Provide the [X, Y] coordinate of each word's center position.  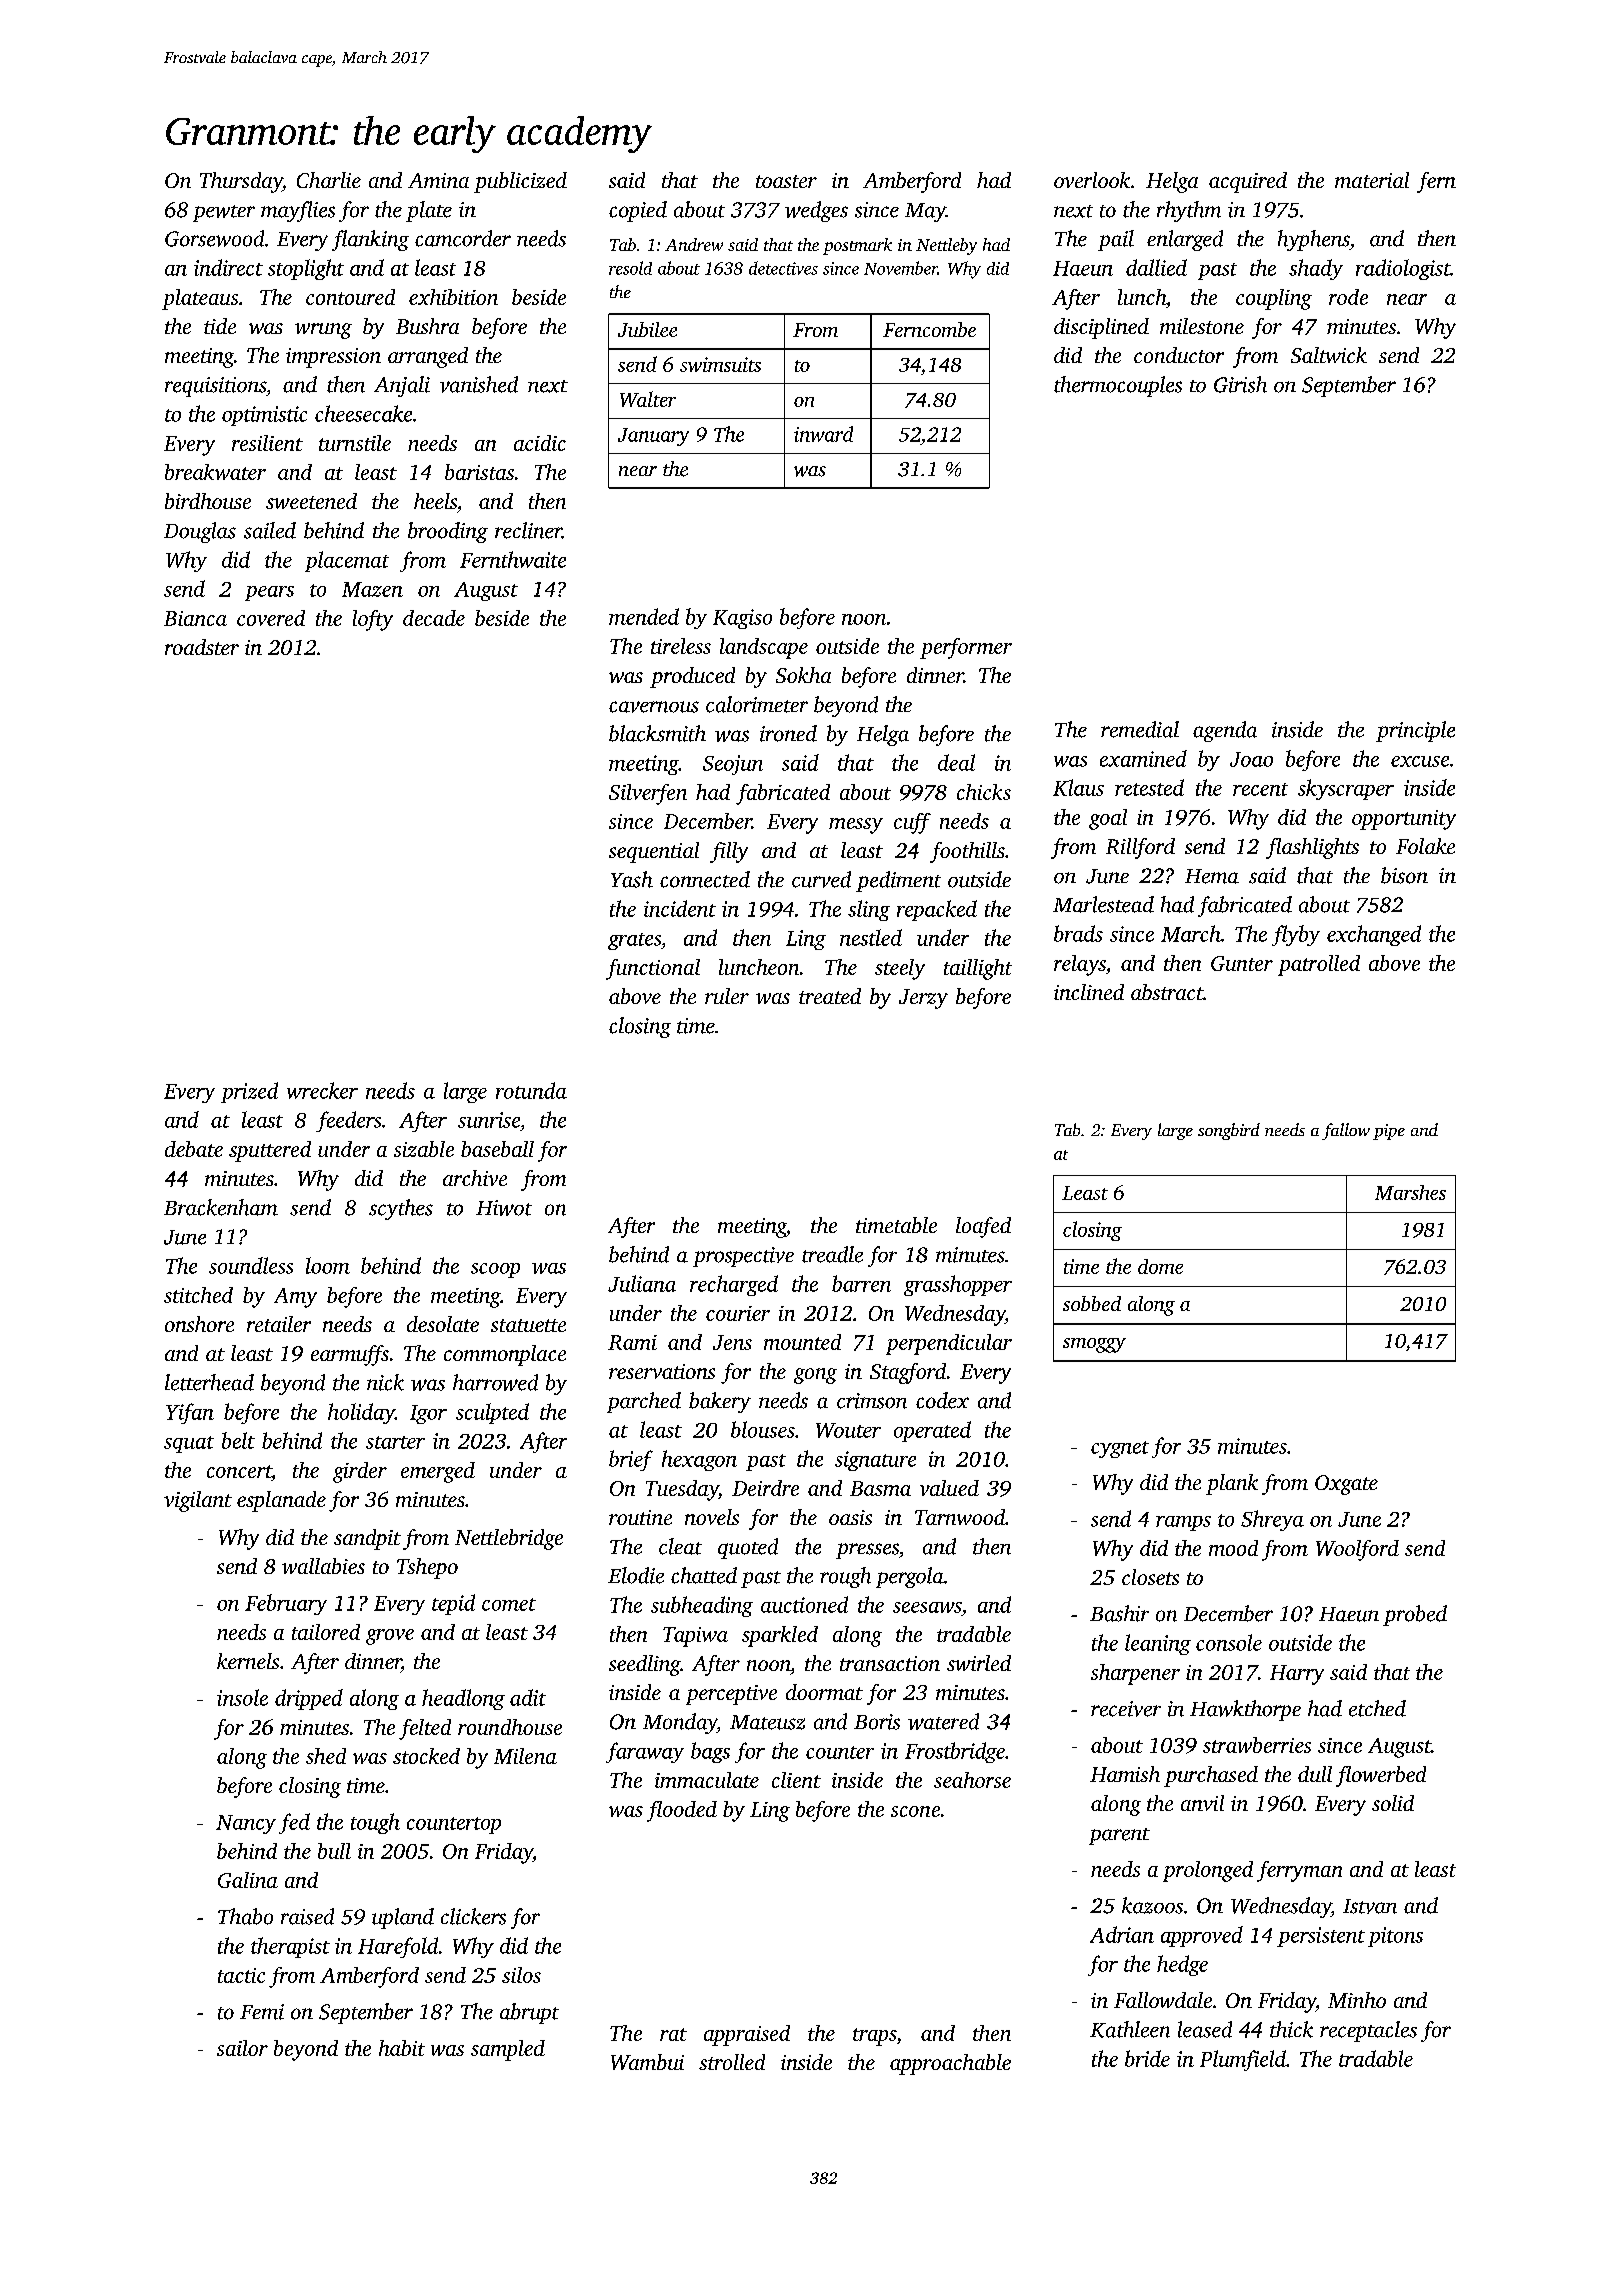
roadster [202, 647]
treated [830, 996]
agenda [1225, 731]
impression [333, 358]
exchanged [1374, 935]
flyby [1296, 935]
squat [189, 1444]
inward [823, 434]
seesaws [927, 1607]
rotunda [531, 1090]
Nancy [246, 1824]
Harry [1297, 1675]
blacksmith [657, 733]
